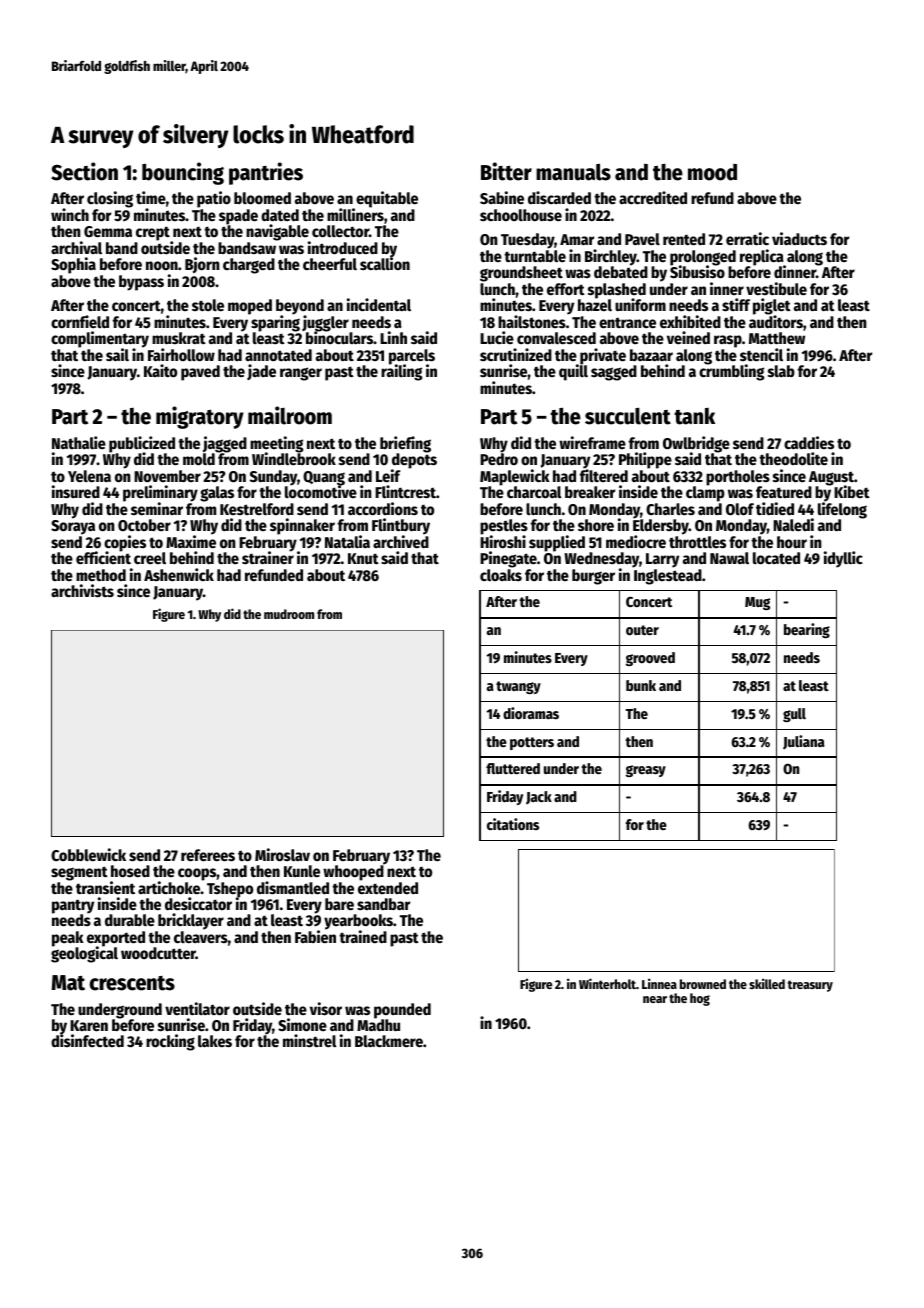 The height and width of the page is (1308, 924). I want to click on disinfected, so click(87, 1041).
